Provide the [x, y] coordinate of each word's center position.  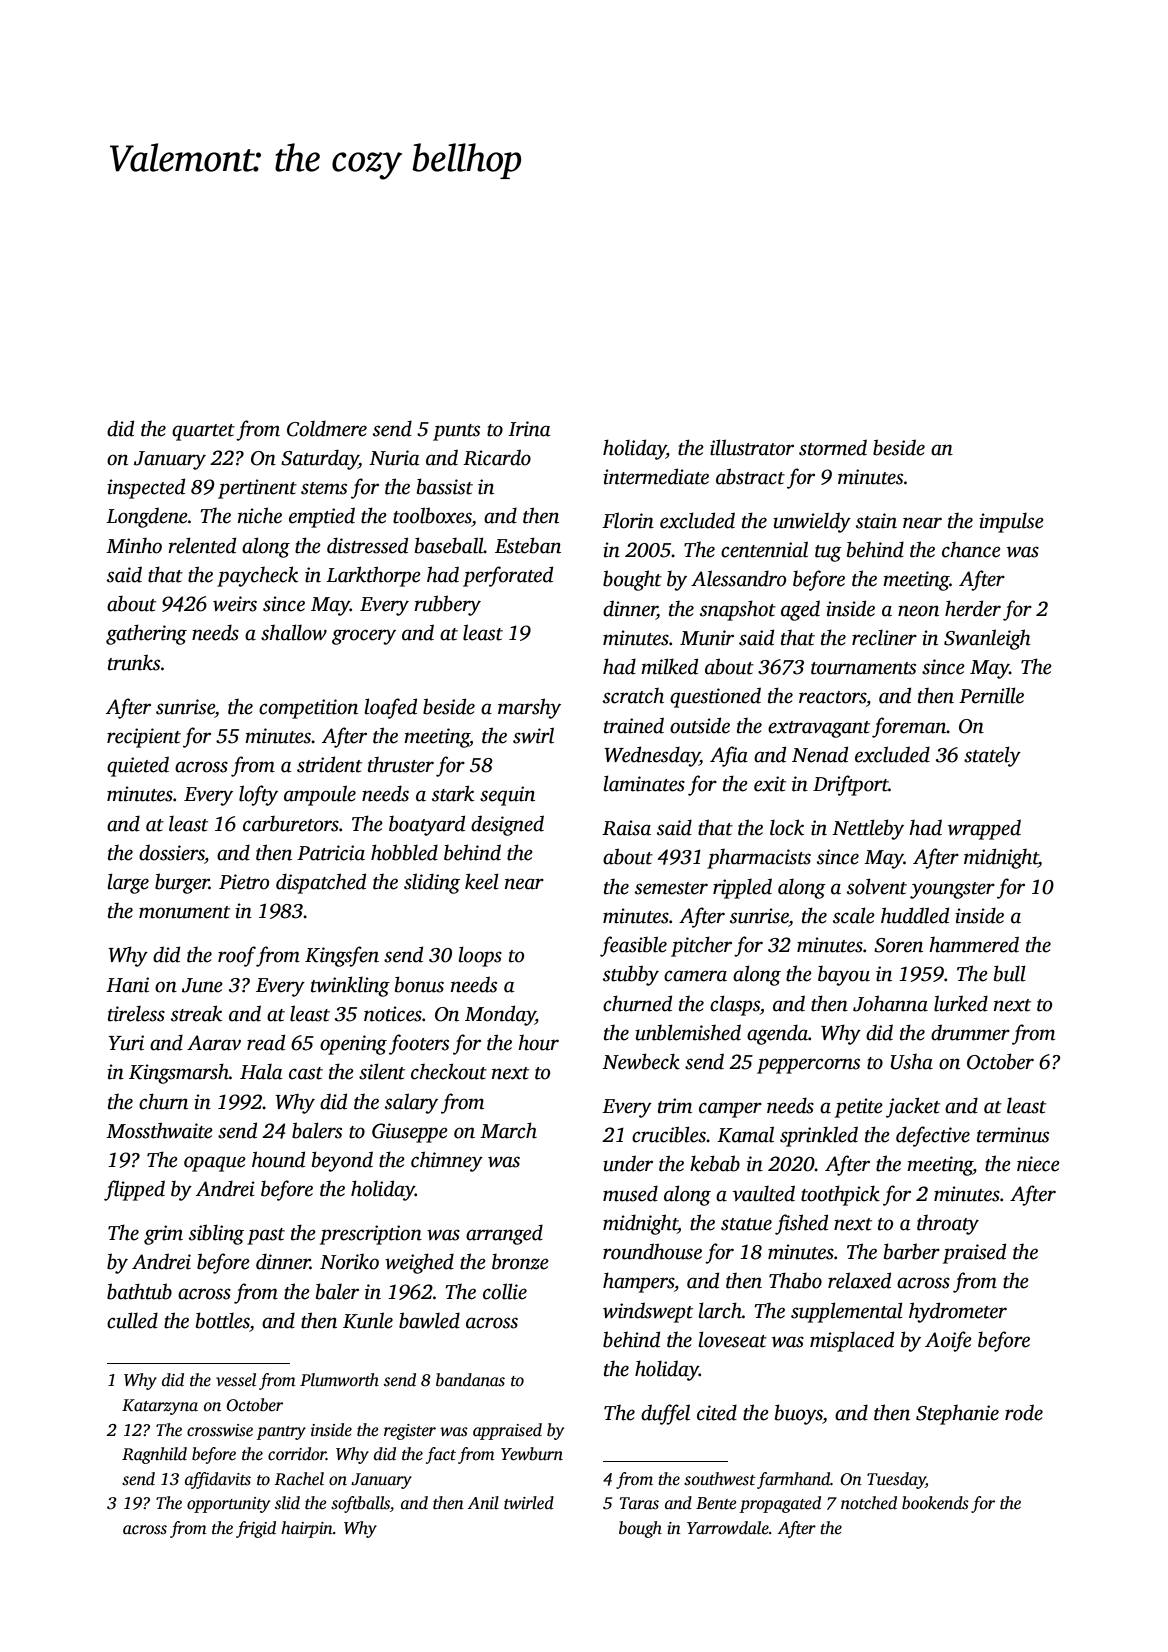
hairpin [307, 1529]
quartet [203, 432]
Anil [483, 1502]
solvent [877, 886]
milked [669, 666]
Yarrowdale [728, 1528]
